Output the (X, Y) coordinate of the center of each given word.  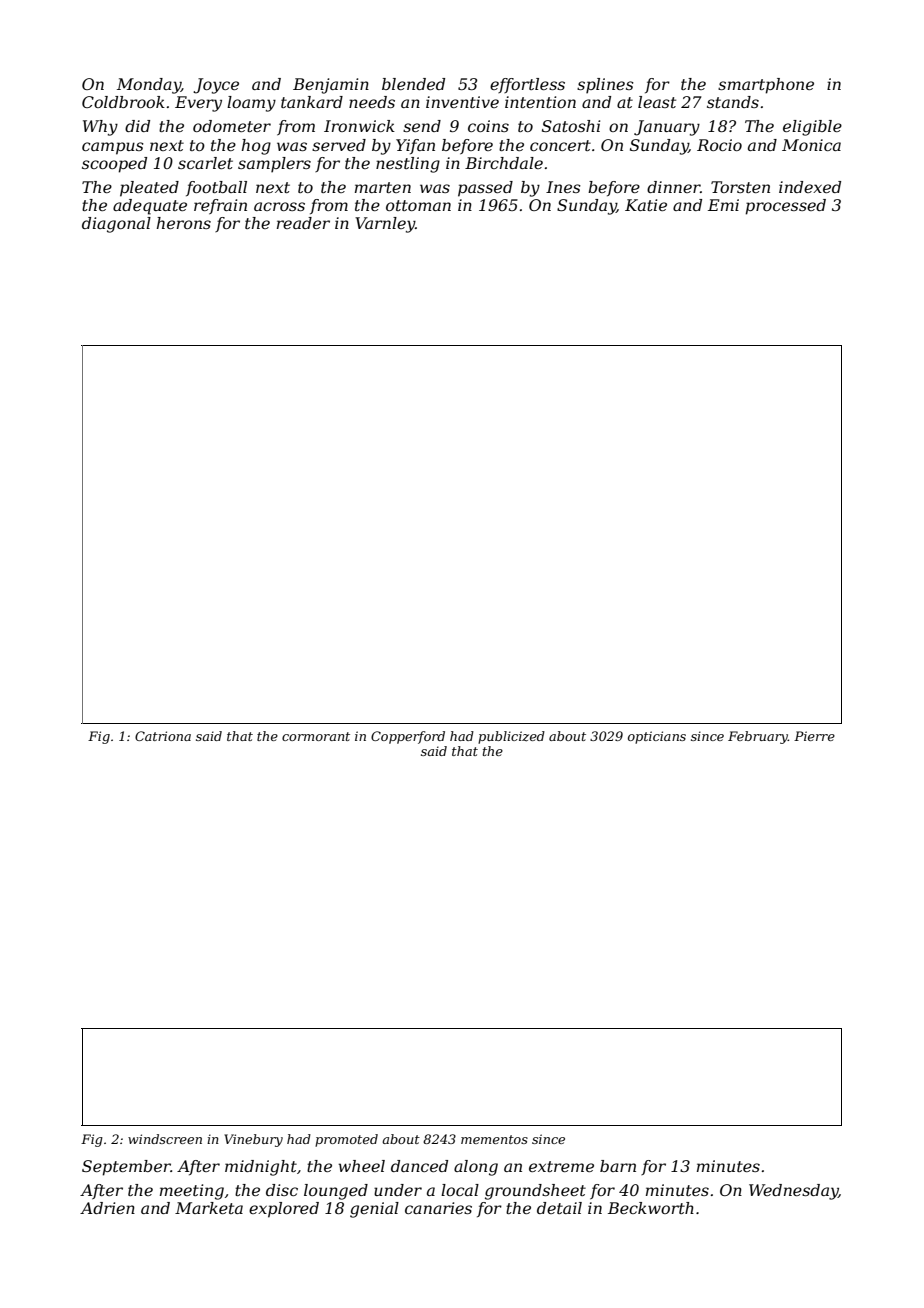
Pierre (814, 736)
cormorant (316, 736)
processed (785, 207)
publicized (511, 737)
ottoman (418, 205)
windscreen (165, 1139)
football (216, 188)
